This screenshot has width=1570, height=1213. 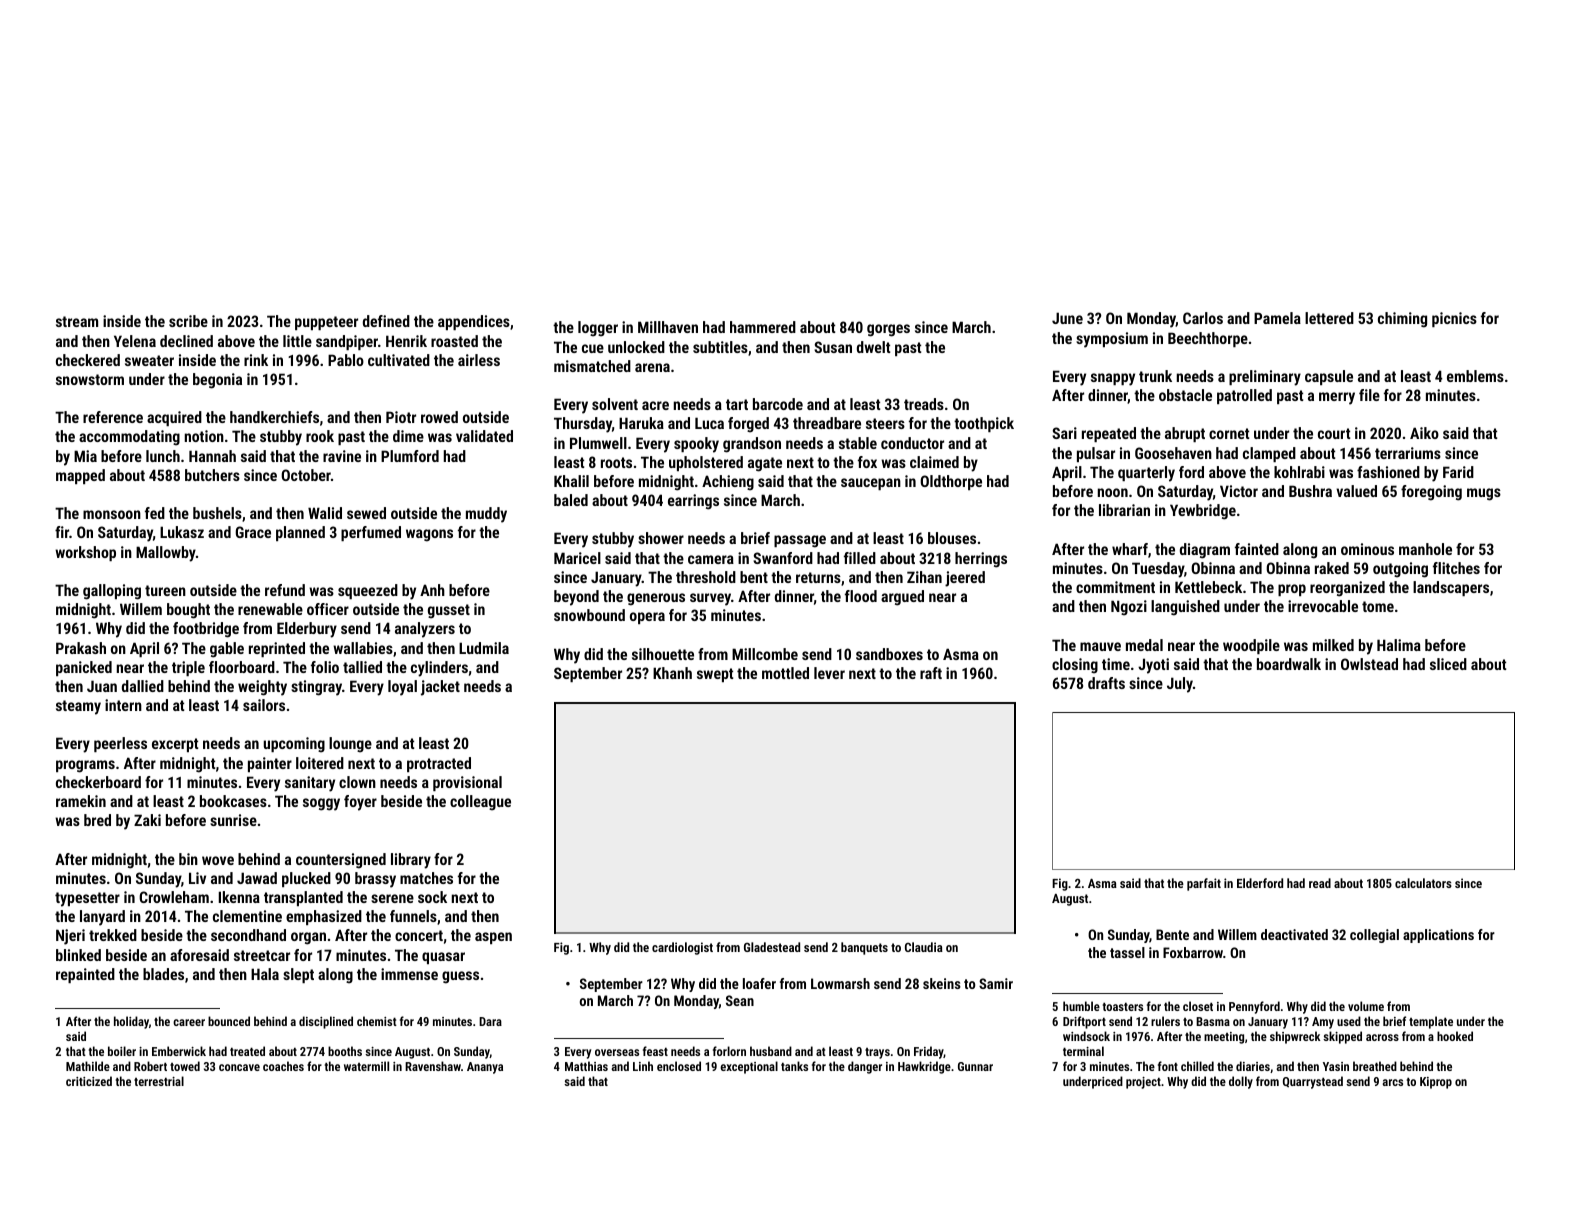 What do you see at coordinates (934, 462) in the screenshot?
I see `claimed` at bounding box center [934, 462].
